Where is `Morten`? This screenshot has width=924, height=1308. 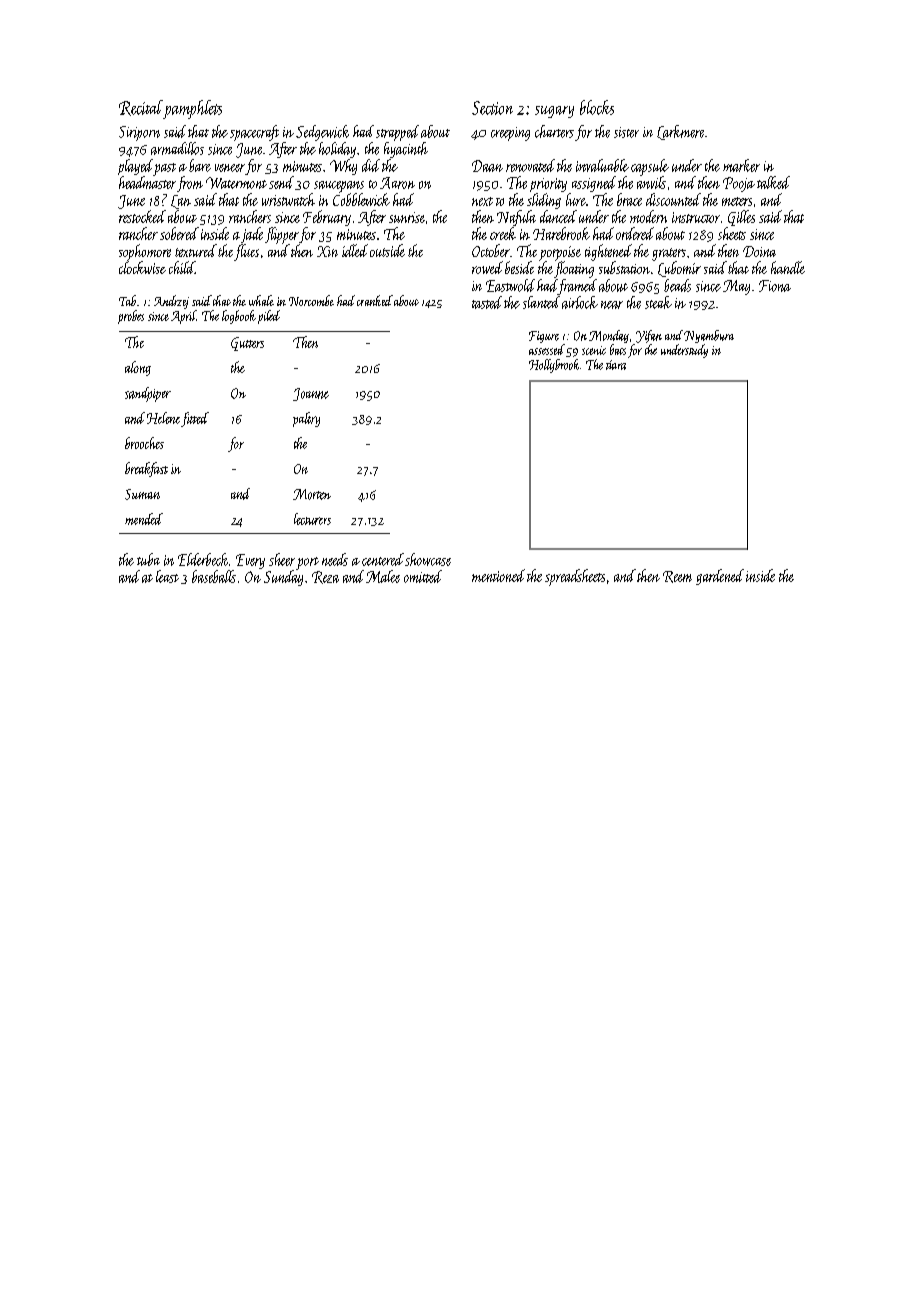 Morten is located at coordinates (312, 494).
